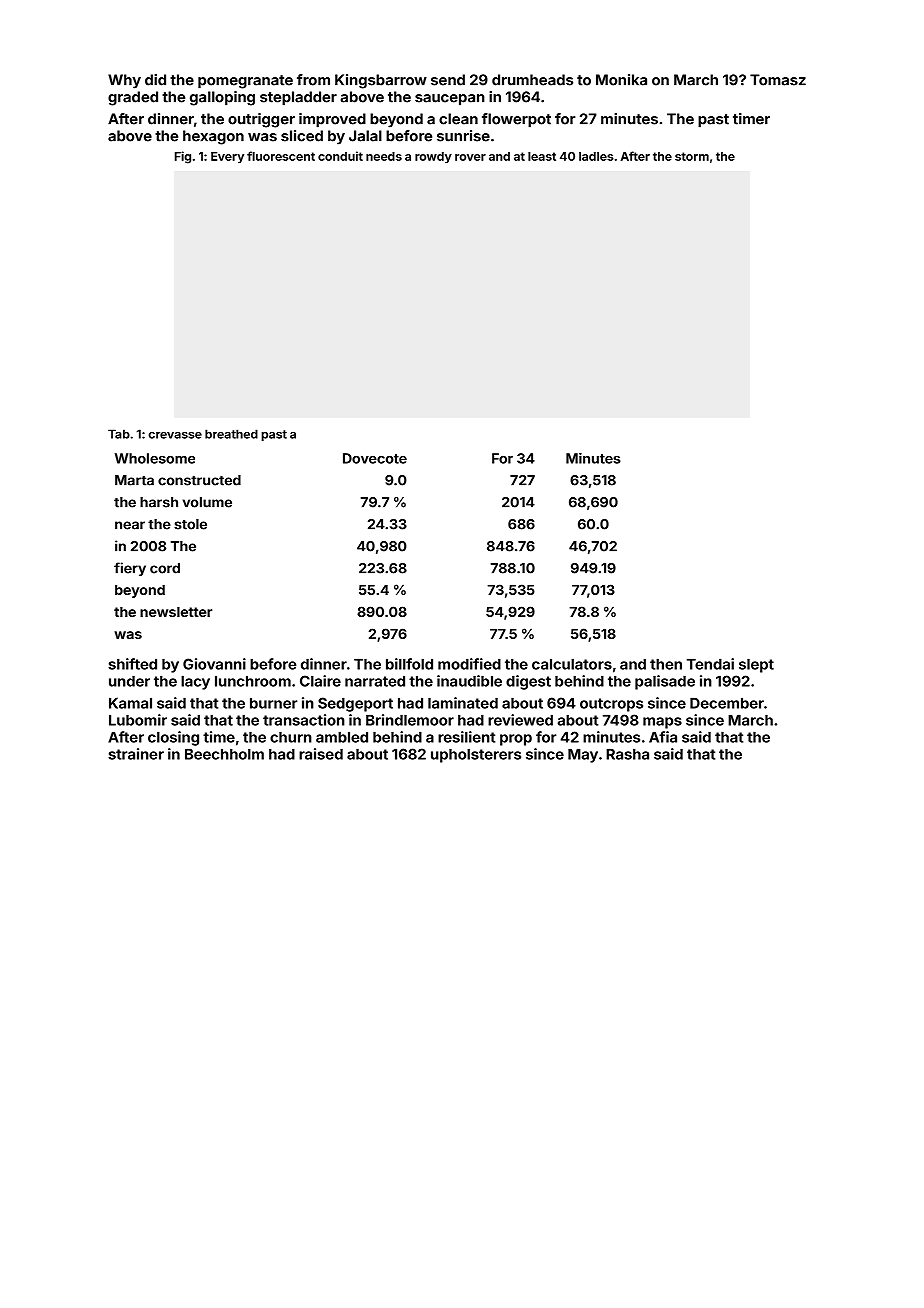 This screenshot has width=924, height=1308. What do you see at coordinates (183, 157) in the screenshot?
I see `Fig` at bounding box center [183, 157].
